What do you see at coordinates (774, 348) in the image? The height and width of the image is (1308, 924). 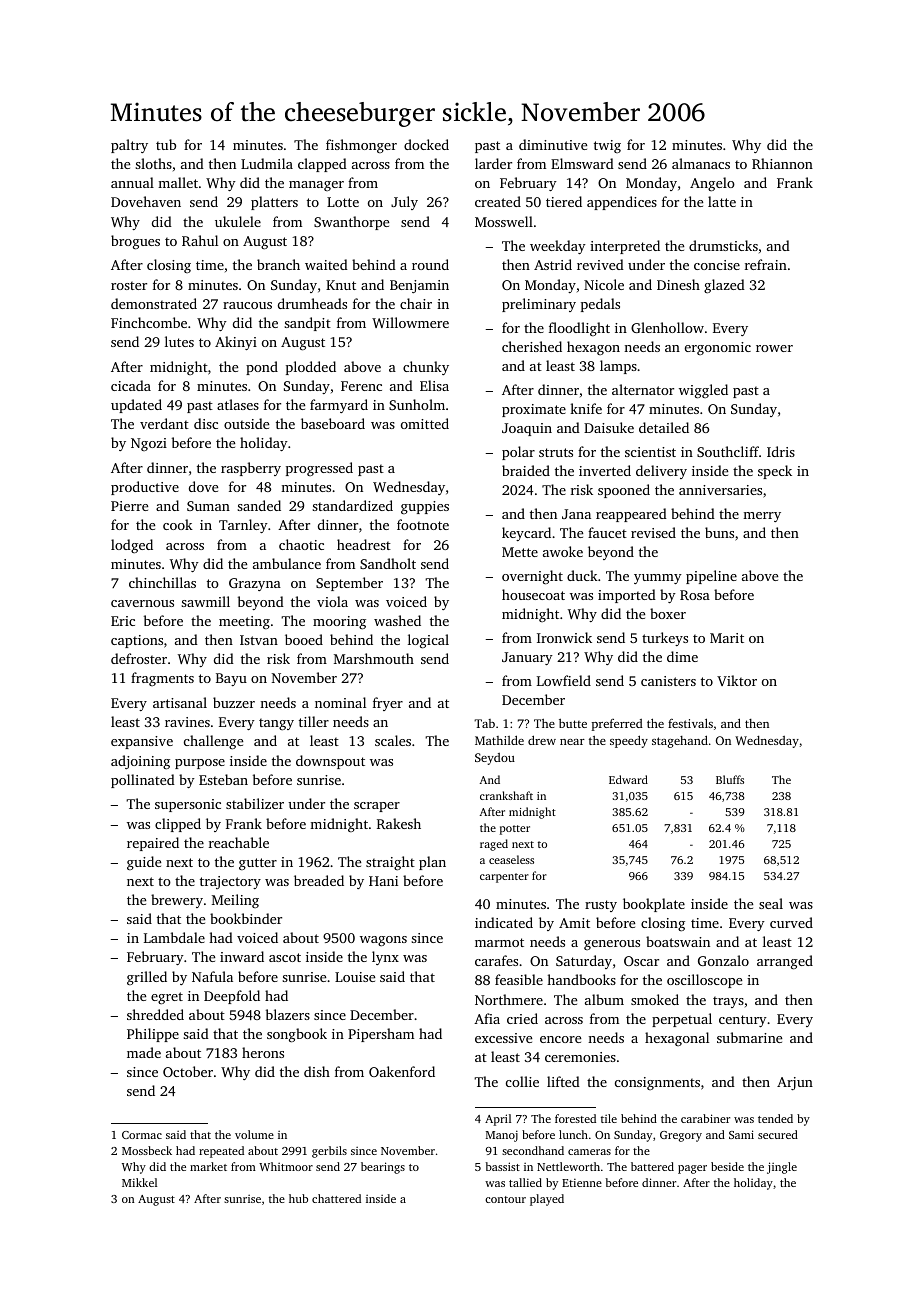 I see `rower` at bounding box center [774, 348].
